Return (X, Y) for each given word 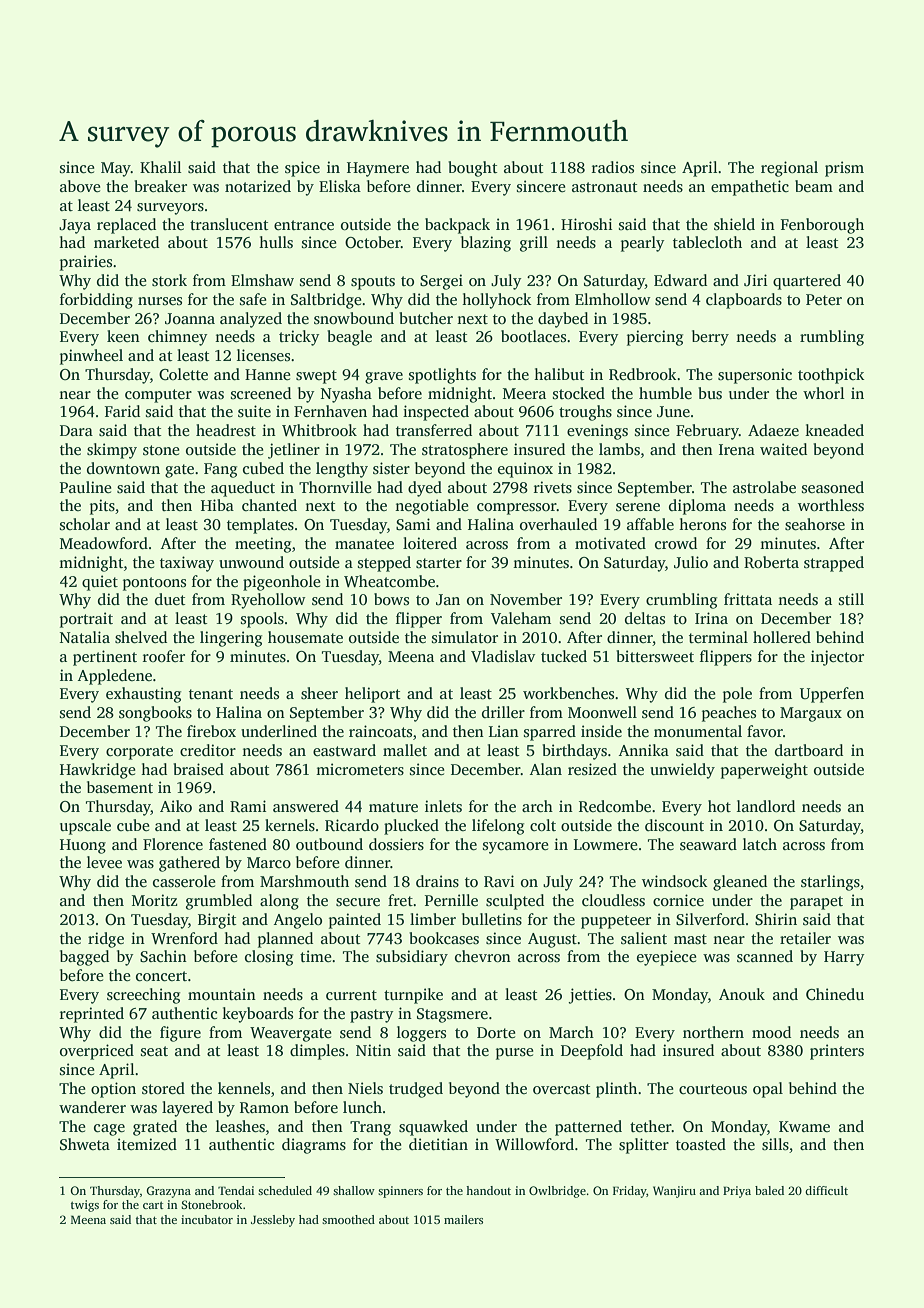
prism (844, 169)
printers (837, 1052)
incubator (207, 1219)
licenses (263, 355)
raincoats (380, 731)
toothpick (831, 376)
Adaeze (773, 430)
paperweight (764, 771)
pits (102, 507)
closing (269, 958)
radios (613, 167)
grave (384, 378)
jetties (590, 996)
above (80, 186)
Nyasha (346, 395)
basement (120, 787)
